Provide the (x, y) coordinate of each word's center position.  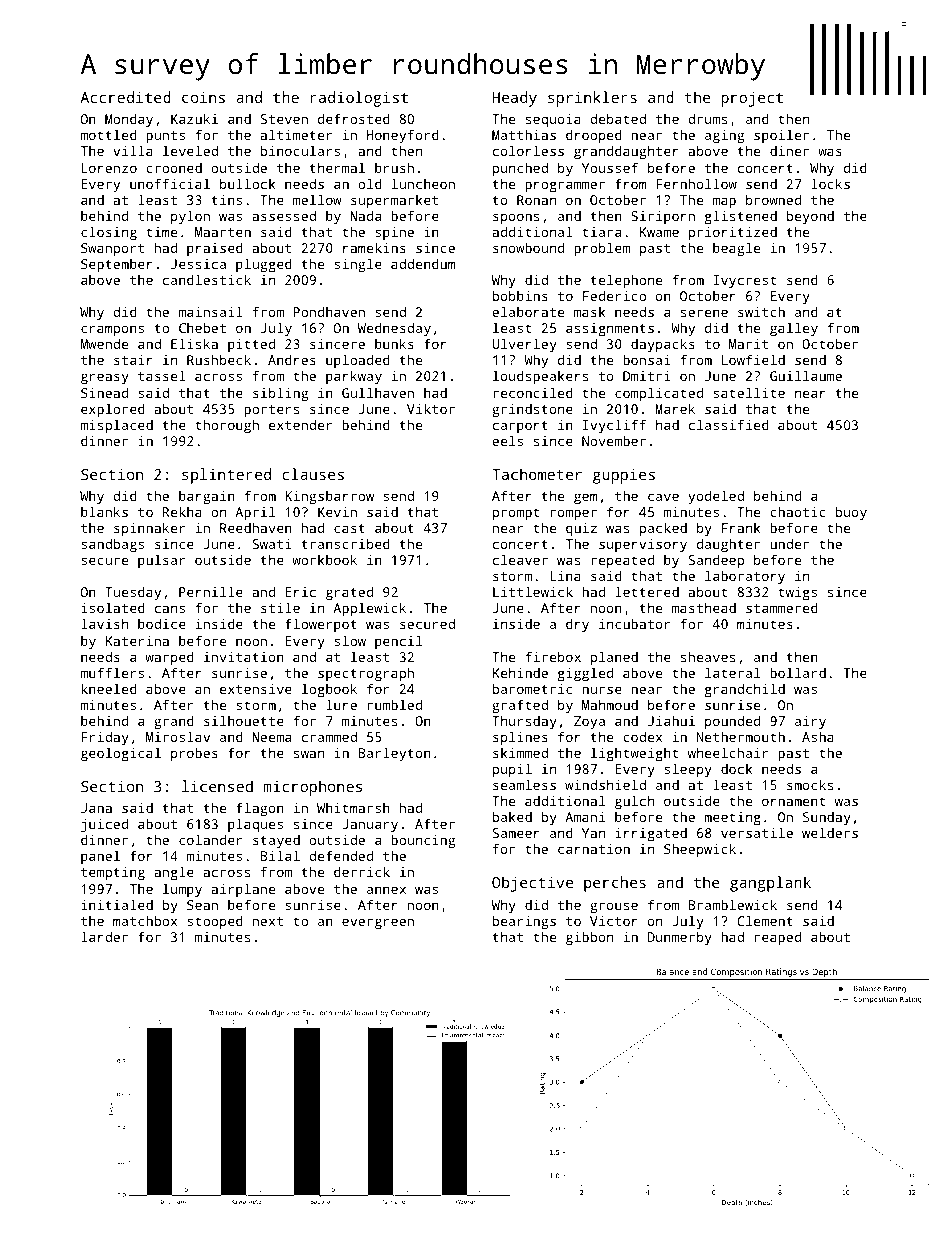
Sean (202, 905)
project (752, 99)
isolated (113, 607)
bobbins (520, 295)
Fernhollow (696, 183)
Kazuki (194, 118)
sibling (280, 394)
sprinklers (592, 99)
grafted (520, 706)
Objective (532, 884)
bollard (798, 672)
